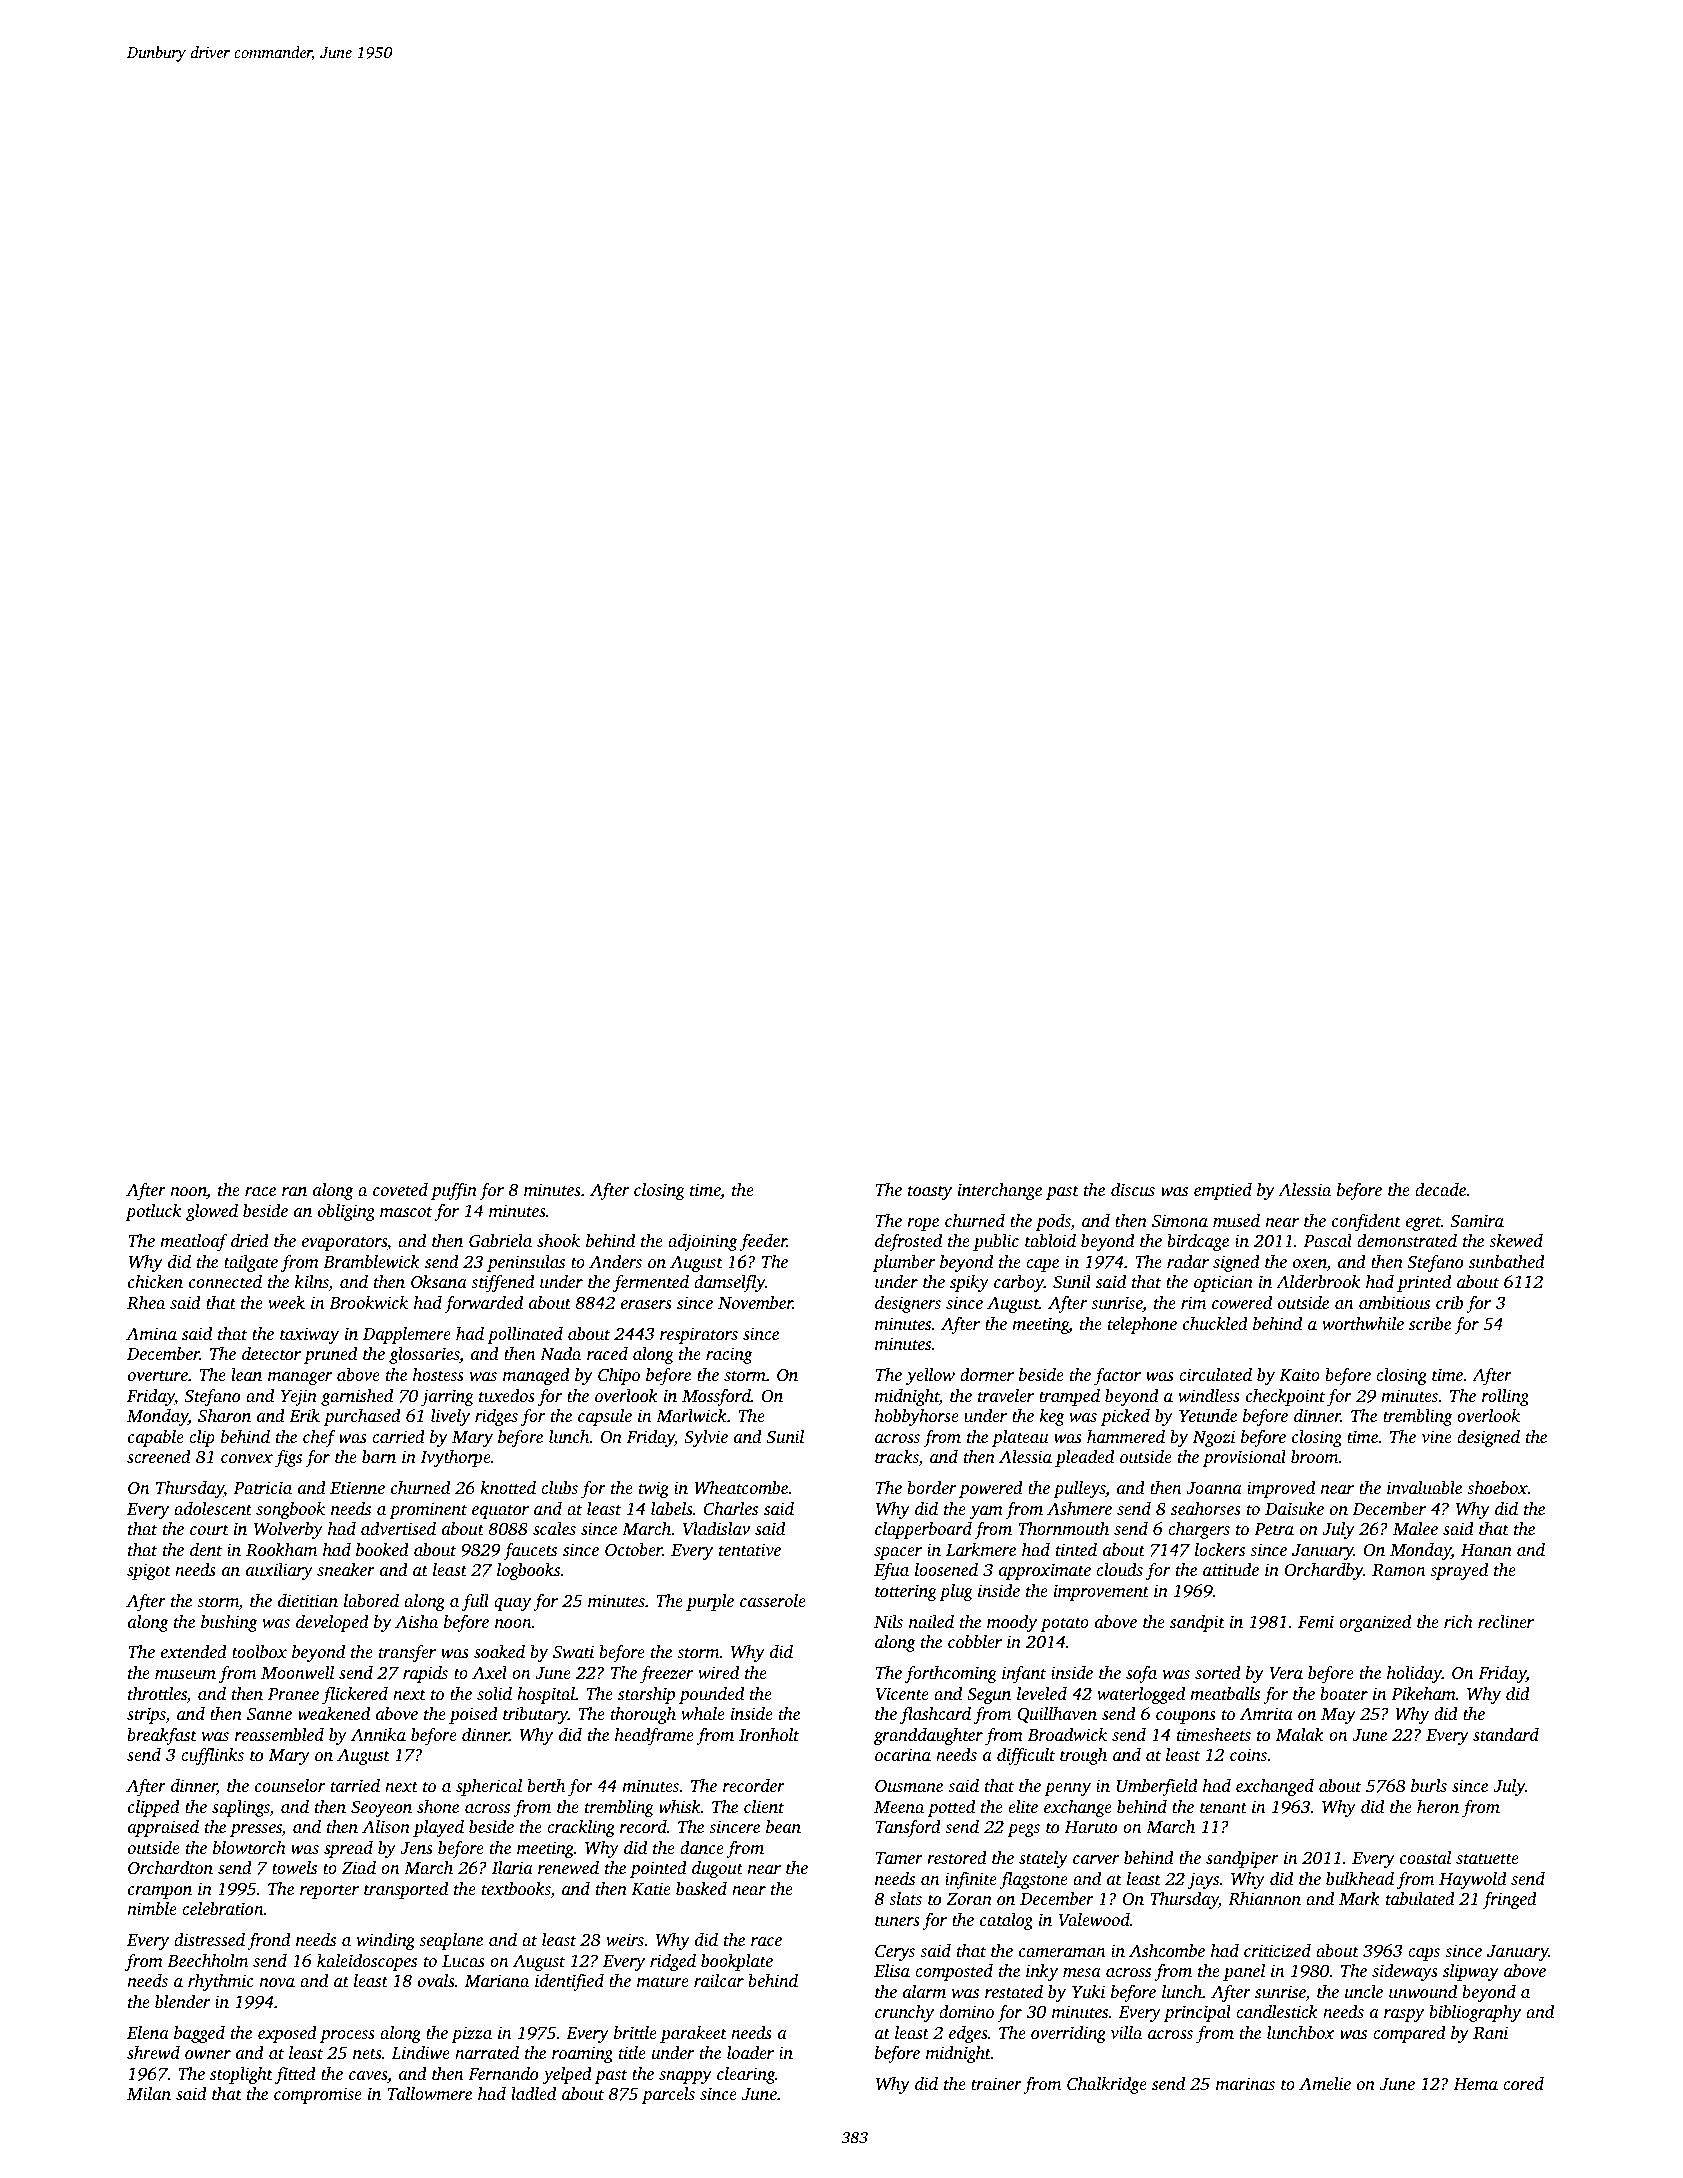 Image resolution: width=1683 pixels, height=2178 pixels. What do you see at coordinates (155, 1281) in the screenshot?
I see `chicken` at bounding box center [155, 1281].
